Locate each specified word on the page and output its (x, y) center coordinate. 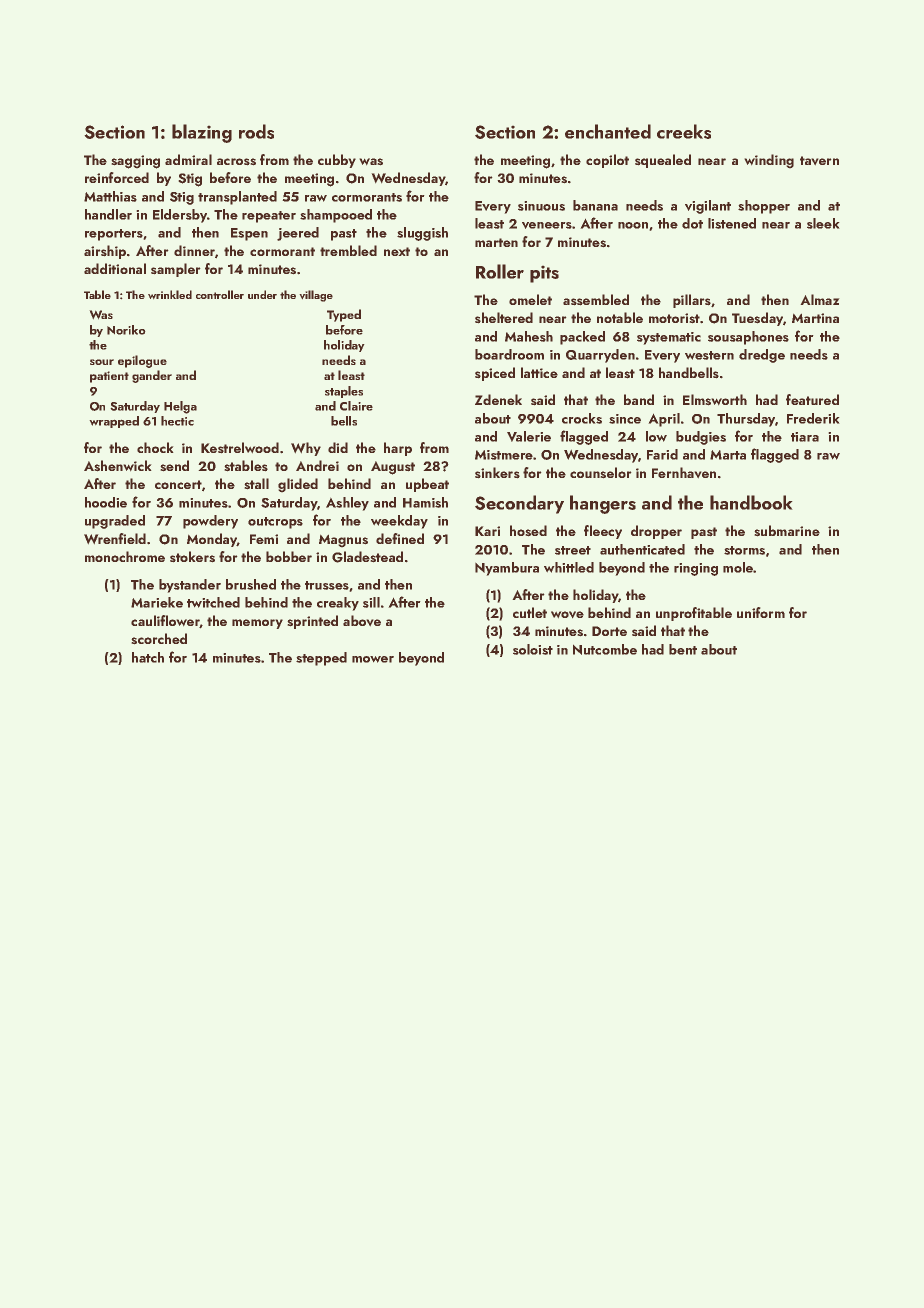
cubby (337, 161)
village (316, 296)
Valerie (529, 436)
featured (812, 399)
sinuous (541, 206)
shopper (764, 207)
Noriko (126, 330)
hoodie (106, 502)
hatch (148, 657)
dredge (762, 356)
